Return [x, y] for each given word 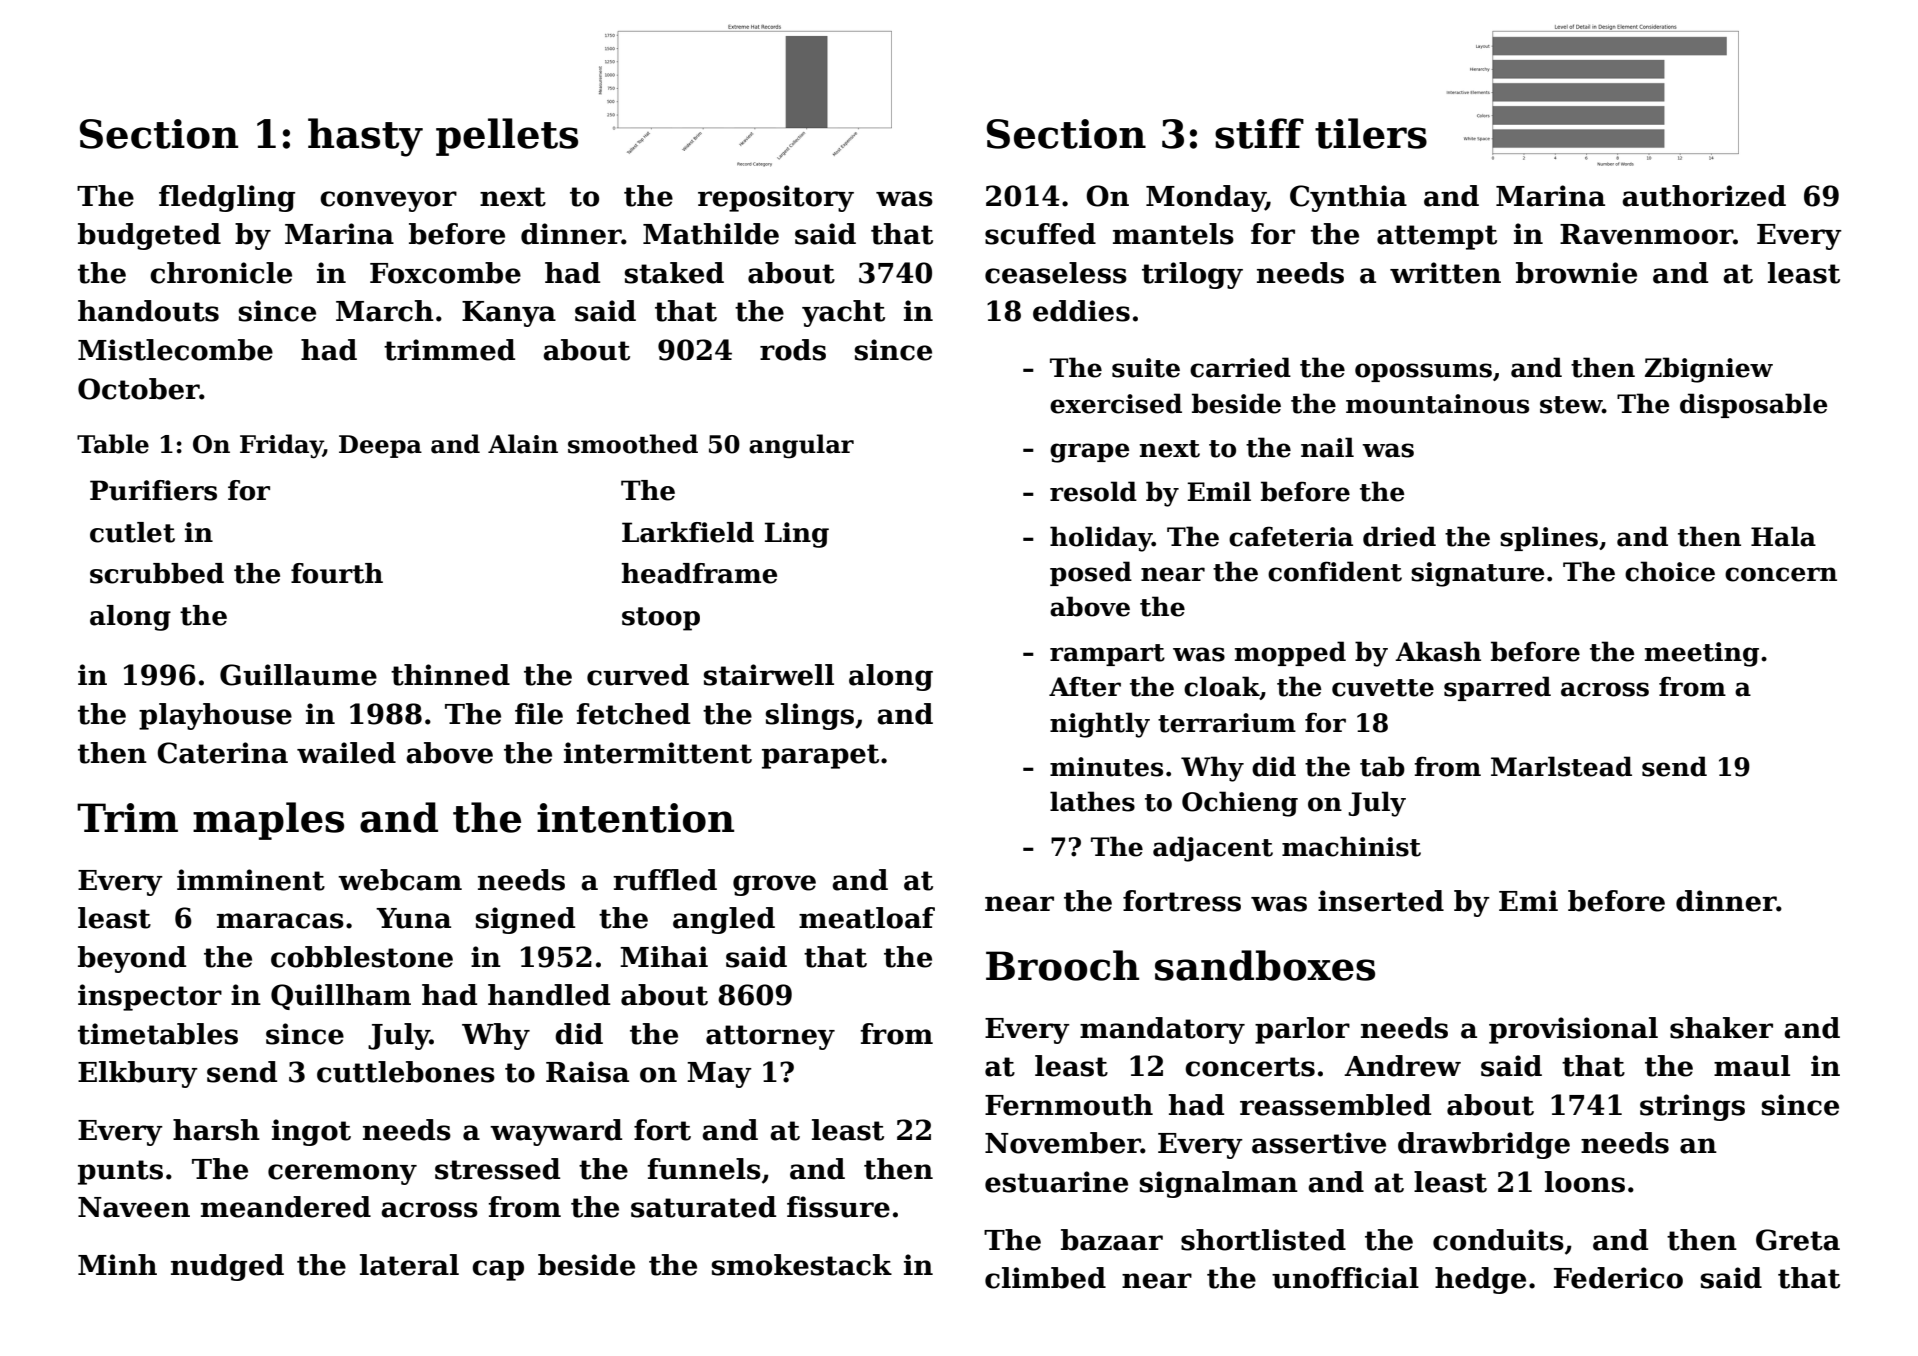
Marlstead [1561, 766]
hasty [365, 137]
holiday [1101, 539]
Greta [1798, 1240]
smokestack [802, 1265]
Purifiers [153, 490]
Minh [117, 1264]
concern [1781, 574]
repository [776, 198]
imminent [251, 880]
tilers [1371, 133]
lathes [1092, 801]
